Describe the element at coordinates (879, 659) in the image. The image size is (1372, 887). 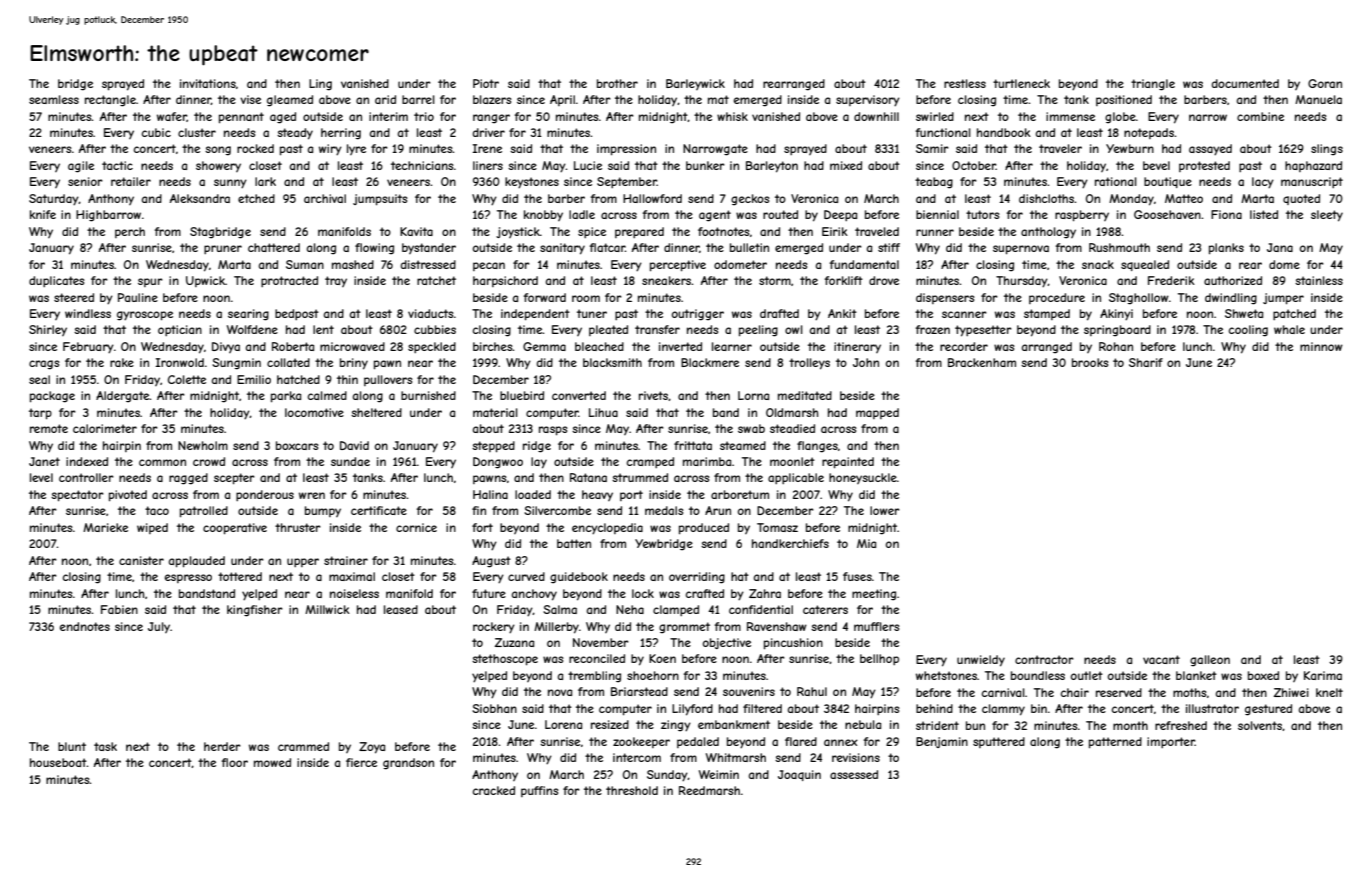
I see `bellhop` at that location.
